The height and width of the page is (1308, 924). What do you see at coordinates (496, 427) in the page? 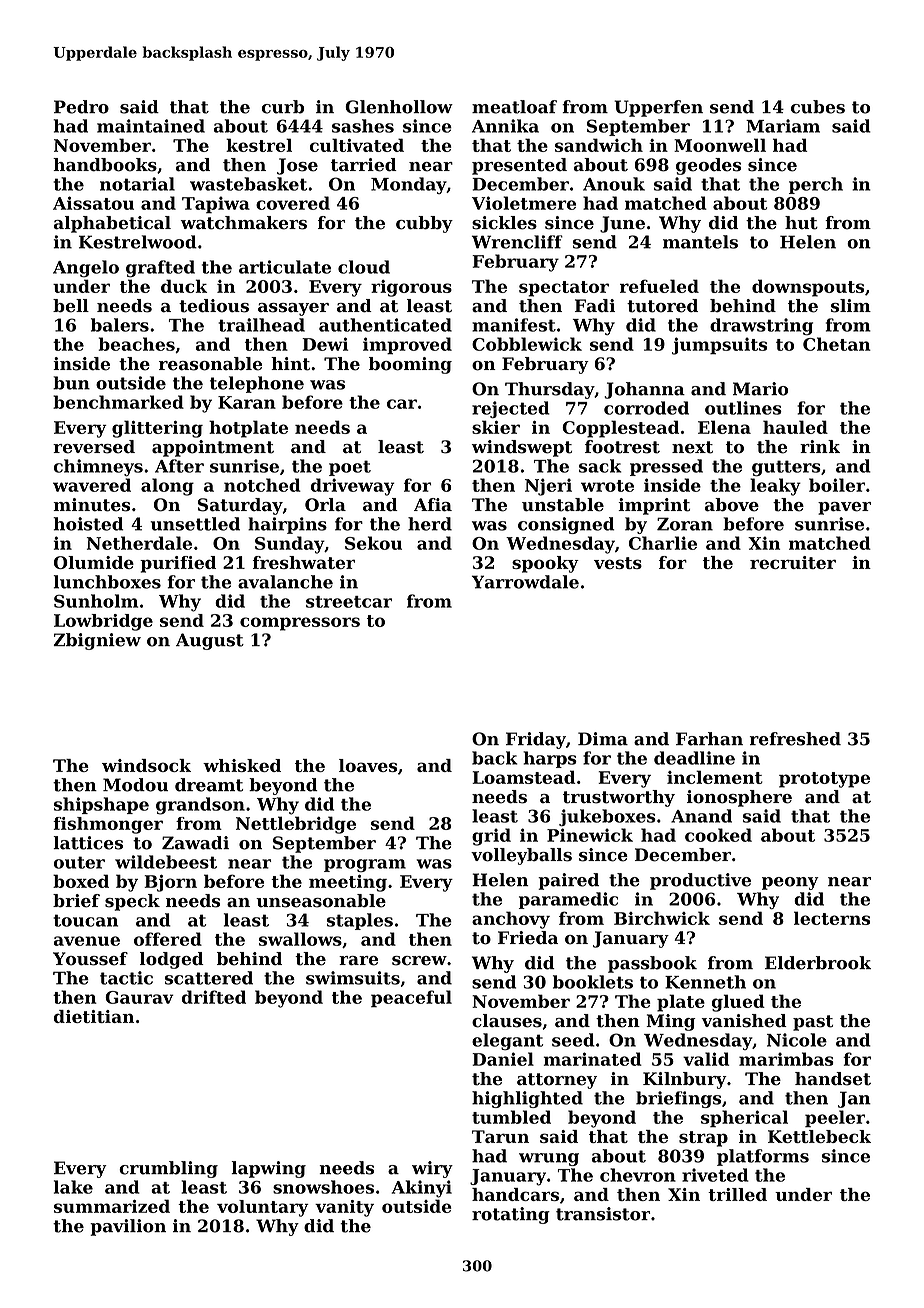
I see `skier` at bounding box center [496, 427].
